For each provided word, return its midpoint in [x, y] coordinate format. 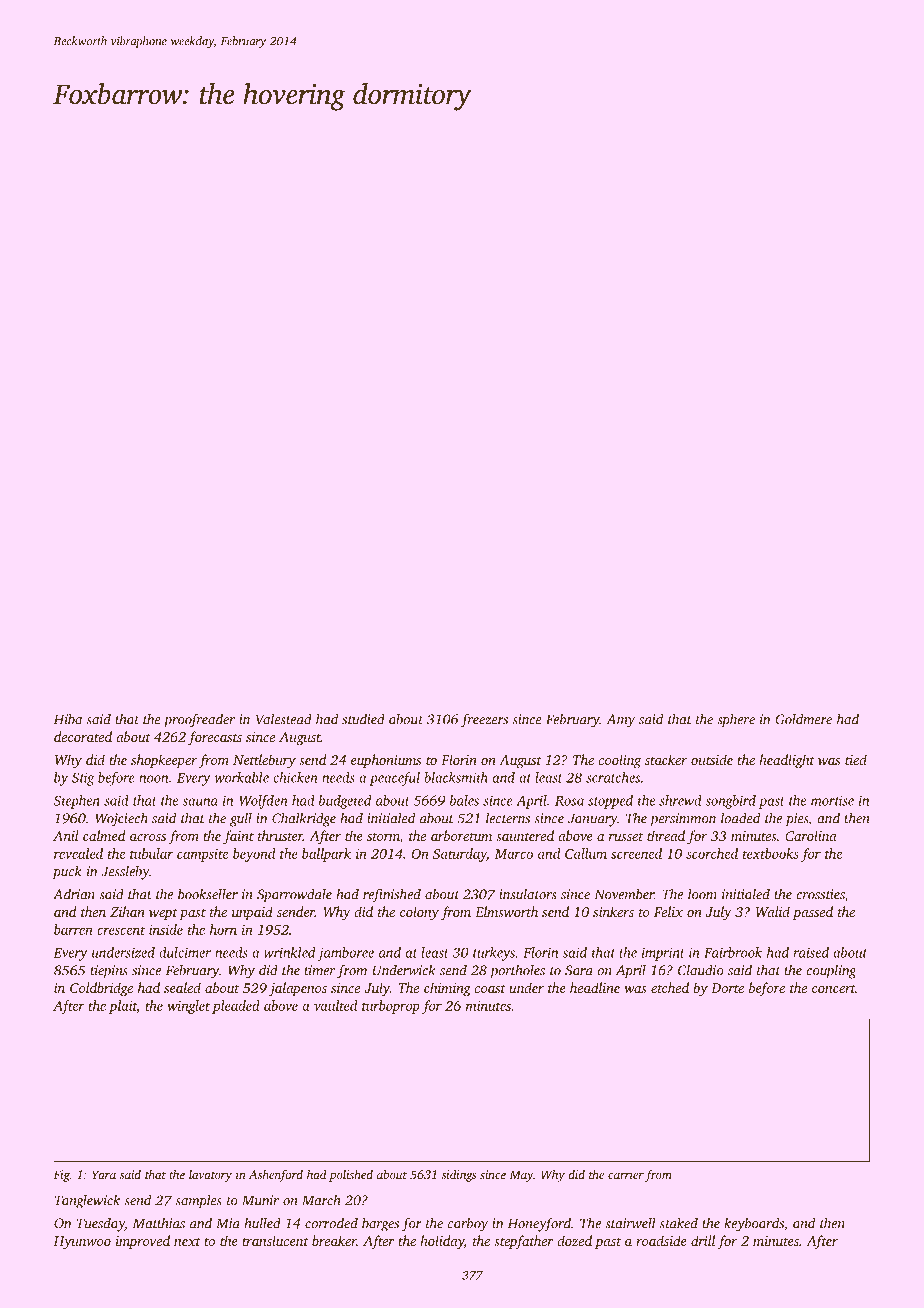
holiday [442, 1242]
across [148, 837]
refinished [392, 895]
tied [856, 759]
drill [703, 1240]
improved [143, 1242]
